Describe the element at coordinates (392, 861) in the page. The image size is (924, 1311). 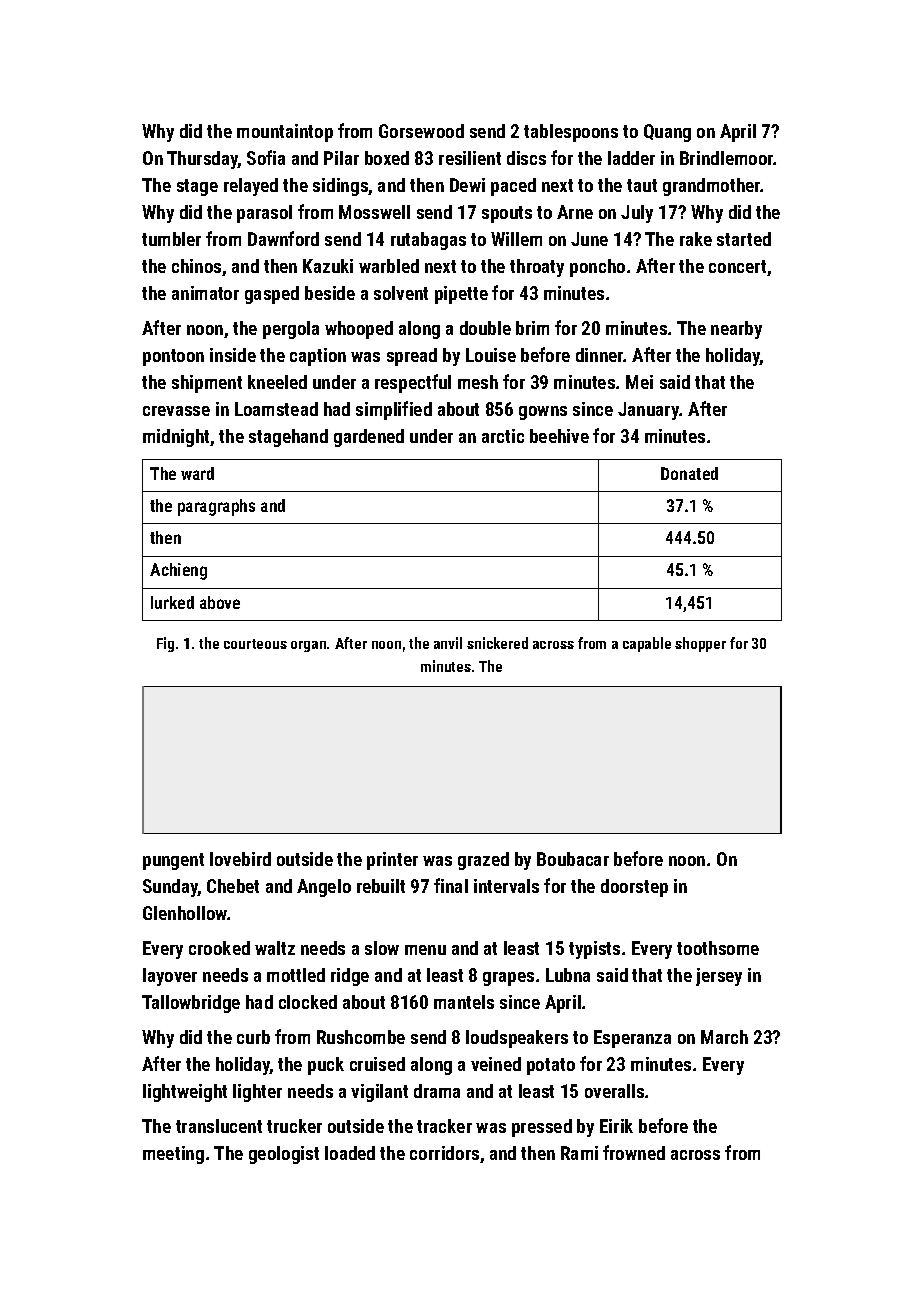
I see `printer` at that location.
